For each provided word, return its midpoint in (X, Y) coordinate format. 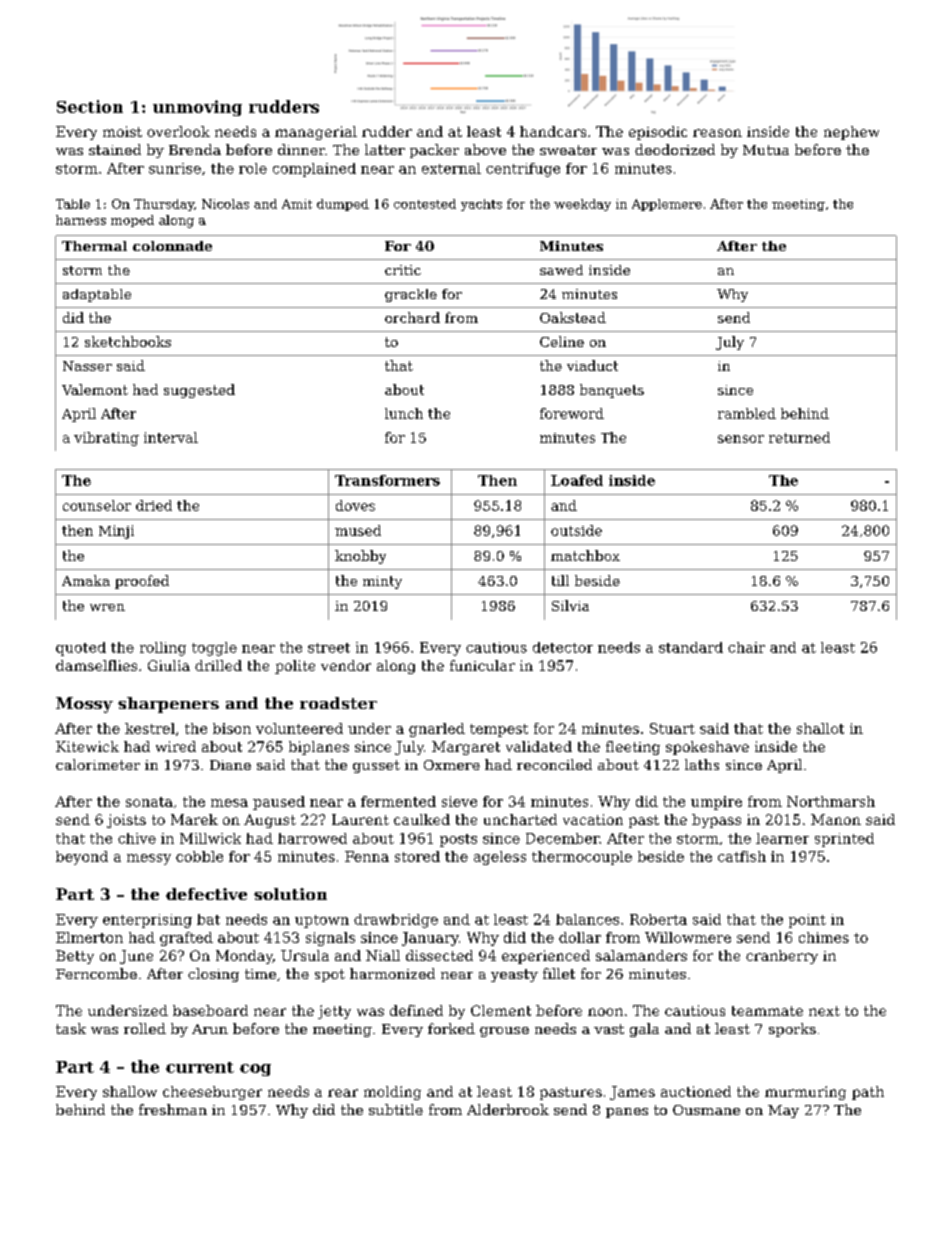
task (71, 1028)
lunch (404, 413)
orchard (412, 317)
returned (799, 437)
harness (81, 220)
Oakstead (573, 317)
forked (451, 1028)
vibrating (106, 439)
